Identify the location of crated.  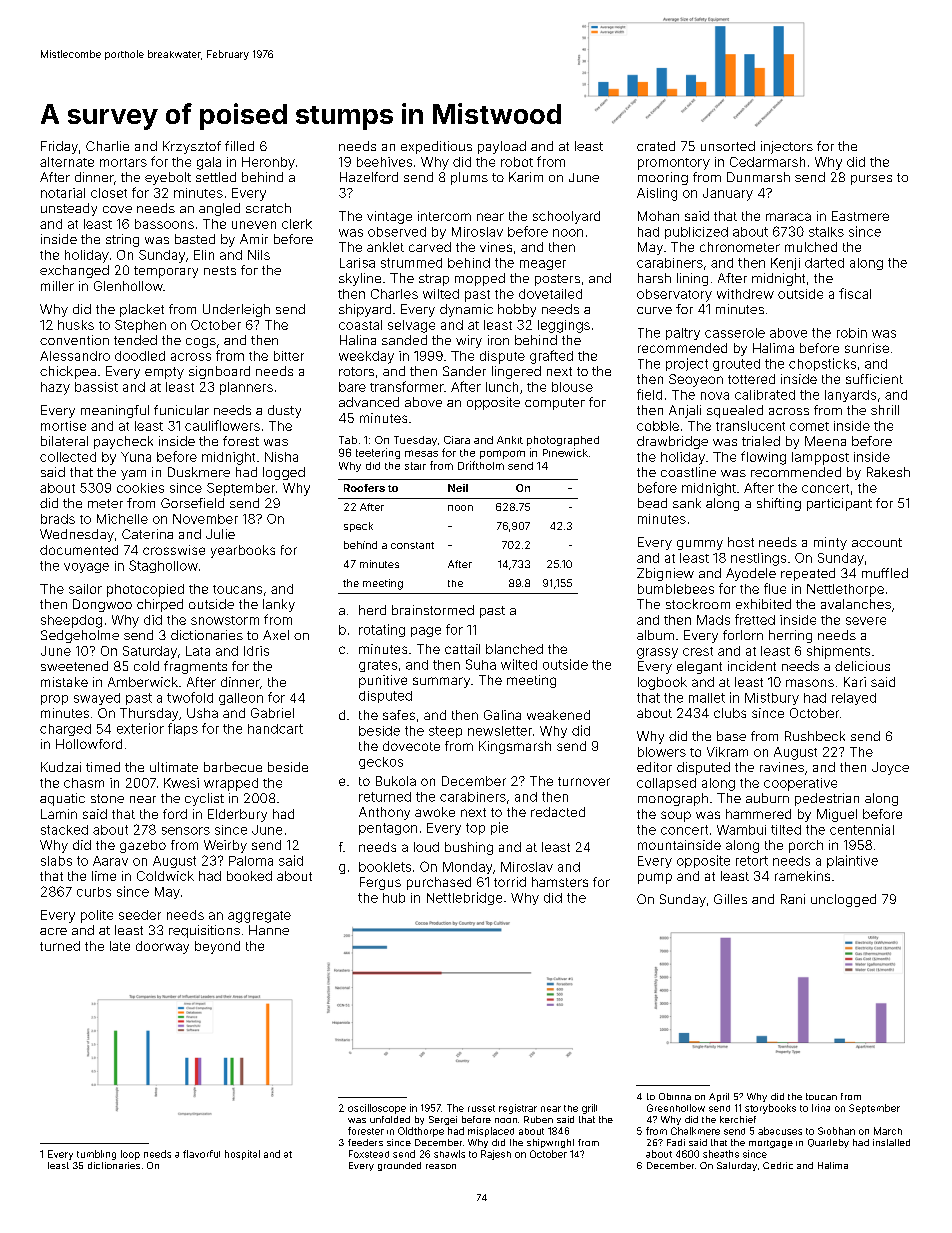
(656, 146).
